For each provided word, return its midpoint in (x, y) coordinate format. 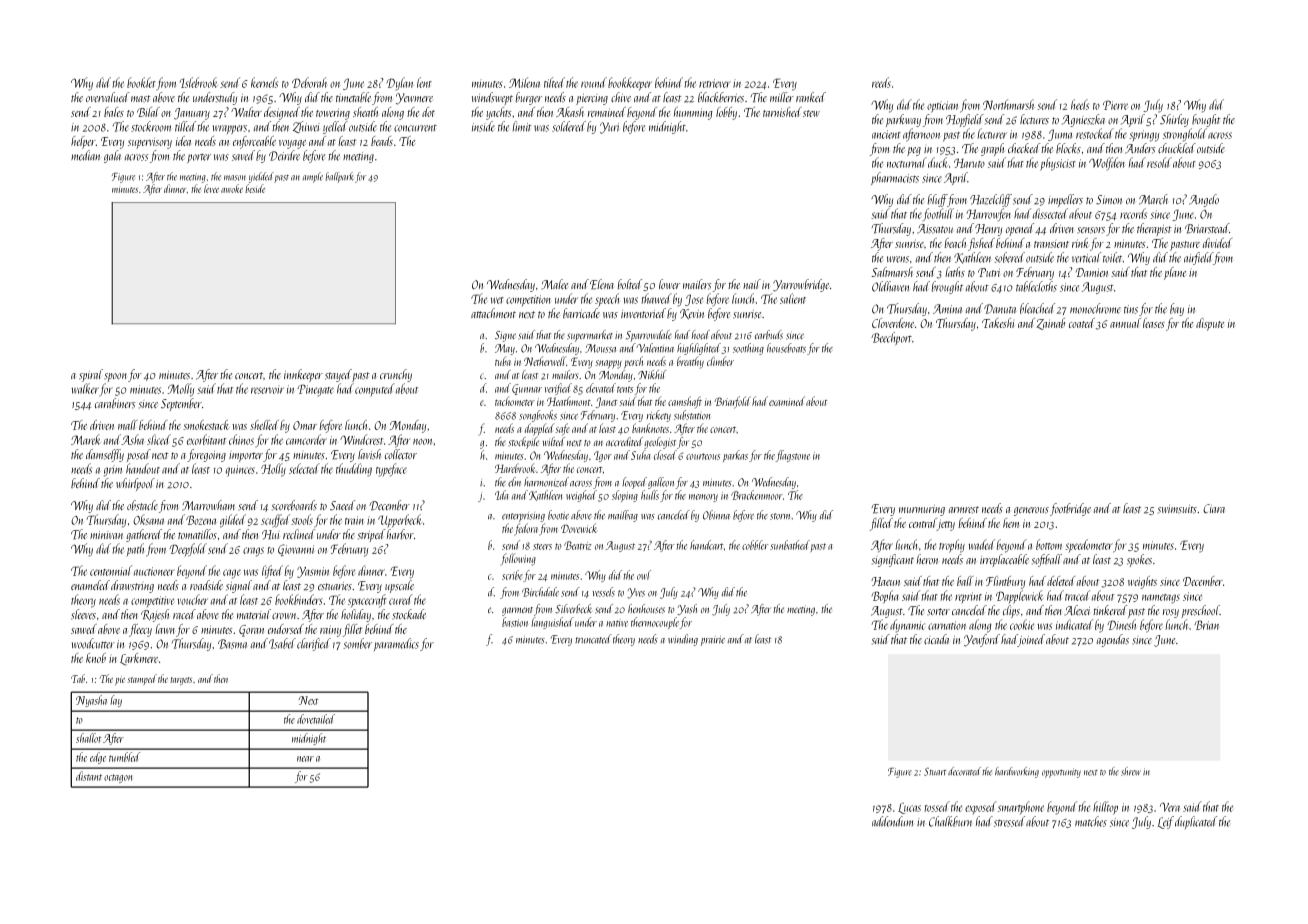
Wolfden (1107, 163)
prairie (713, 641)
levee (211, 188)
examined (787, 401)
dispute (1210, 324)
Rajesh (155, 615)
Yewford (982, 640)
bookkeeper (630, 83)
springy (1144, 136)
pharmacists (895, 178)
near (305, 759)
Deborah (309, 82)
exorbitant (206, 439)
